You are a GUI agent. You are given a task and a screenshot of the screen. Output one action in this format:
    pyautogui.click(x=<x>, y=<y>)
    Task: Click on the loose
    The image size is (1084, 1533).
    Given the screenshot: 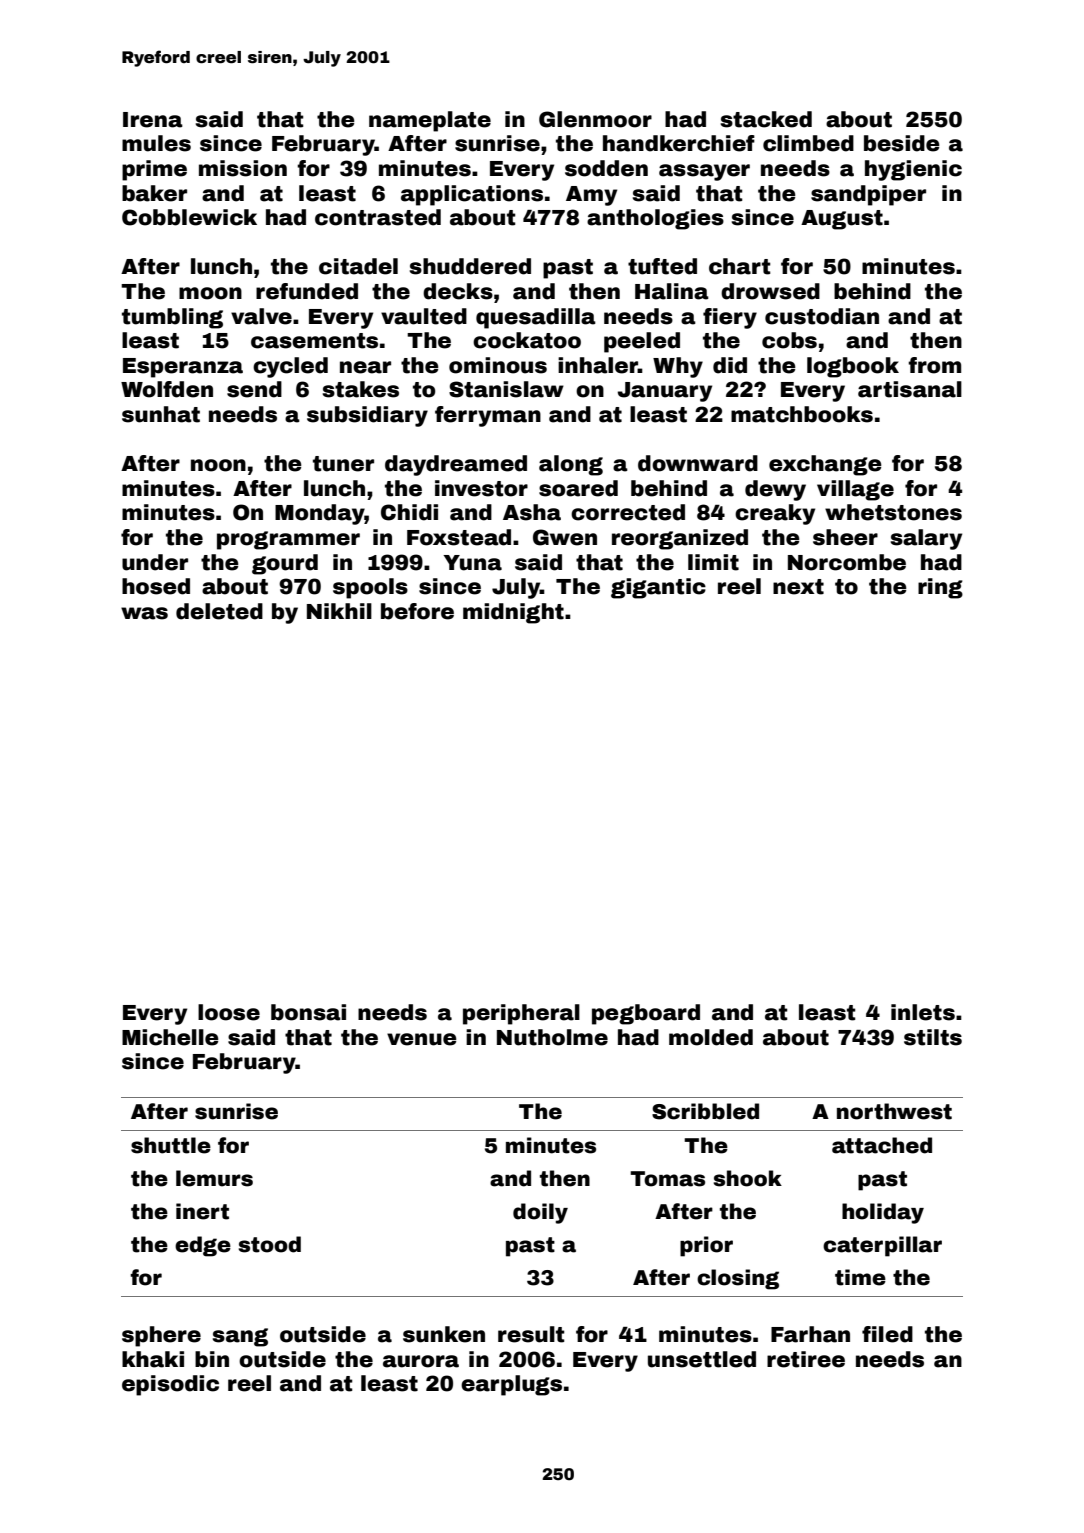 What is the action you would take?
    pyautogui.click(x=229, y=1012)
